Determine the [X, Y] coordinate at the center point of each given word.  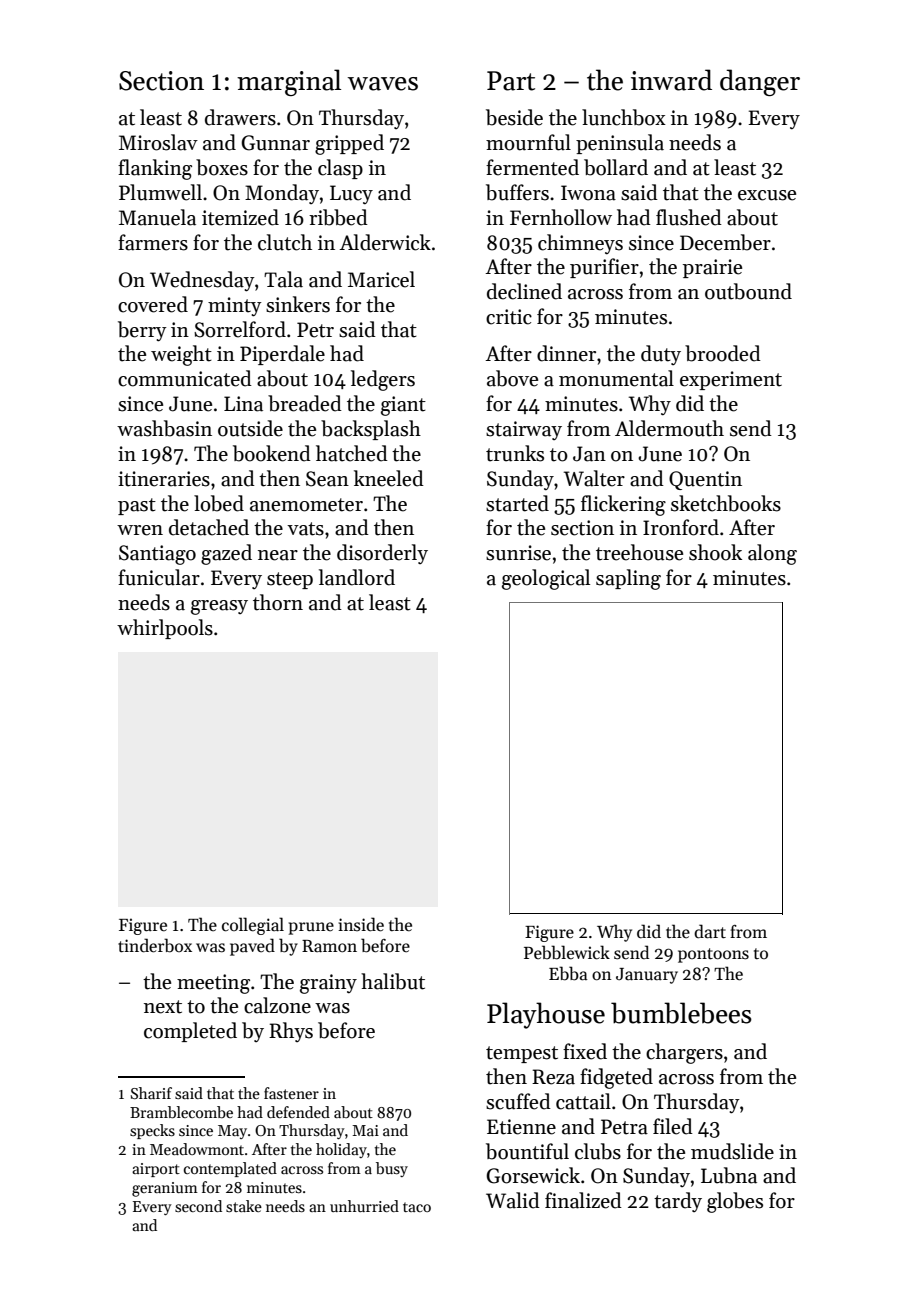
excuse [767, 195]
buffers [517, 192]
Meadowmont [197, 1149]
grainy [328, 984]
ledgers [383, 380]
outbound [748, 291]
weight [181, 355]
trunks [515, 453]
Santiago [157, 555]
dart [710, 931]
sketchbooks [726, 503]
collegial [253, 926]
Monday [282, 194]
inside [361, 924]
